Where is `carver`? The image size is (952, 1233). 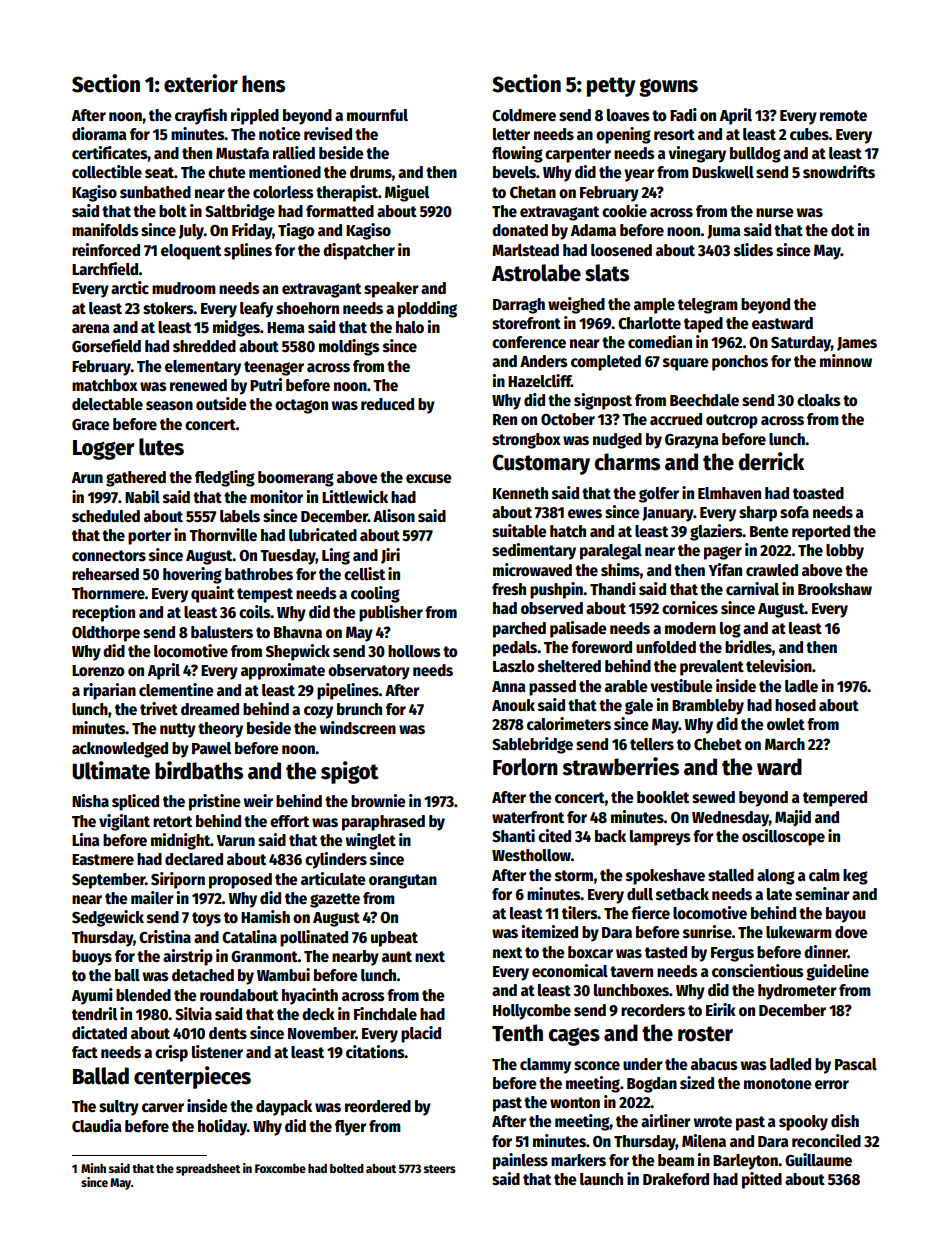 carver is located at coordinates (163, 1107).
